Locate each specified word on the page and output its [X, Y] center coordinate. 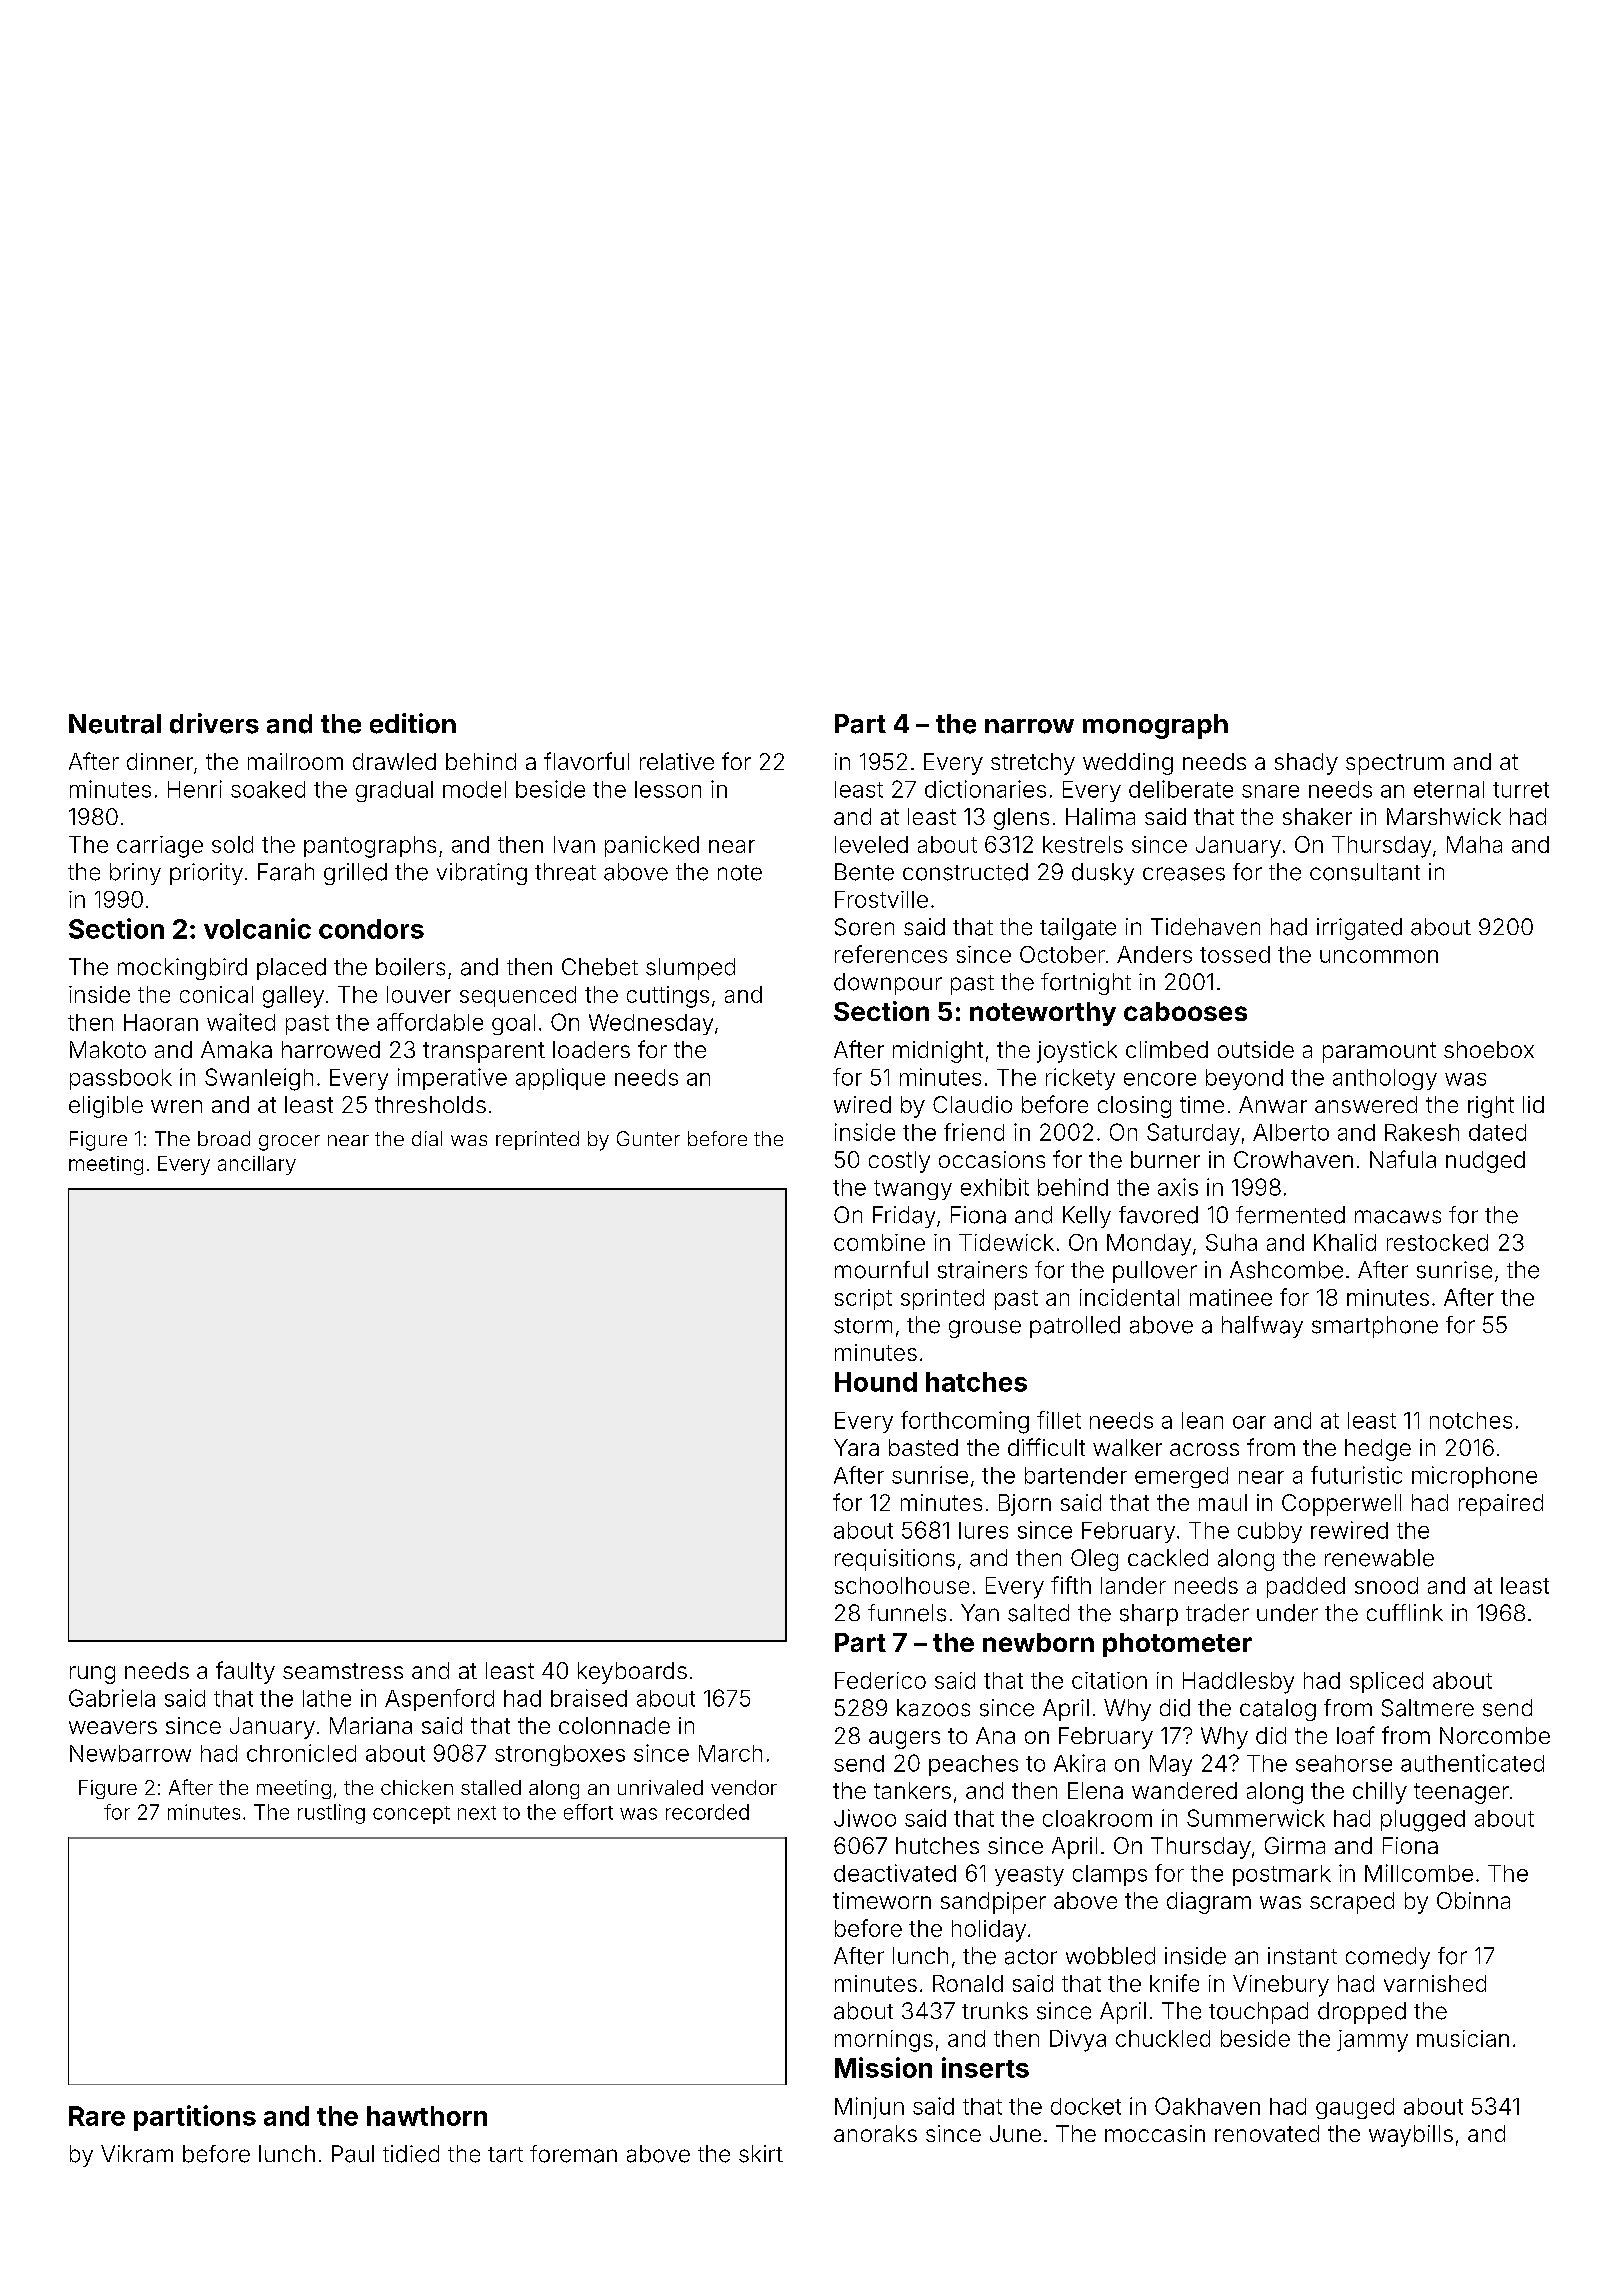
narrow [1029, 726]
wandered [1184, 1790]
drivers [214, 723]
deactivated [895, 1873]
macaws [1398, 1217]
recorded [707, 1812]
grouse [985, 1329]
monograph [1155, 726]
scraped [1352, 1903]
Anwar [1273, 1104]
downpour [888, 984]
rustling [331, 1814]
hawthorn [427, 2116]
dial [427, 1138]
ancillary [257, 1165]
